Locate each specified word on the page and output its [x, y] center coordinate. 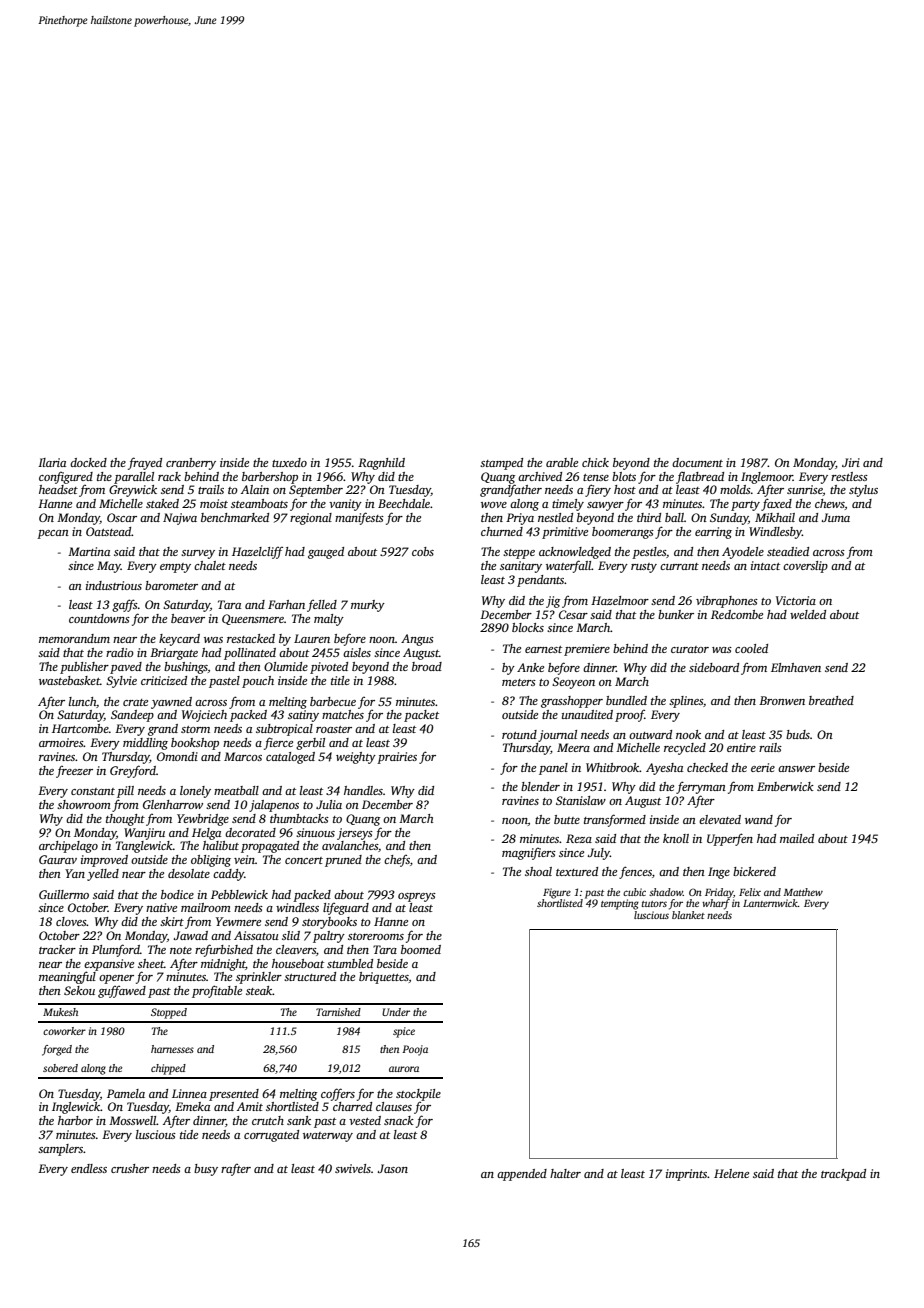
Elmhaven [796, 667]
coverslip [805, 567]
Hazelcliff [257, 553]
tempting [620, 904]
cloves [71, 921]
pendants [541, 581]
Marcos [243, 756]
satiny [303, 716]
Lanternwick [770, 903]
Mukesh [60, 1012]
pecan [53, 534]
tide [189, 1134]
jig [553, 602]
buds [798, 734]
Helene [731, 1173]
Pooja [415, 1050]
